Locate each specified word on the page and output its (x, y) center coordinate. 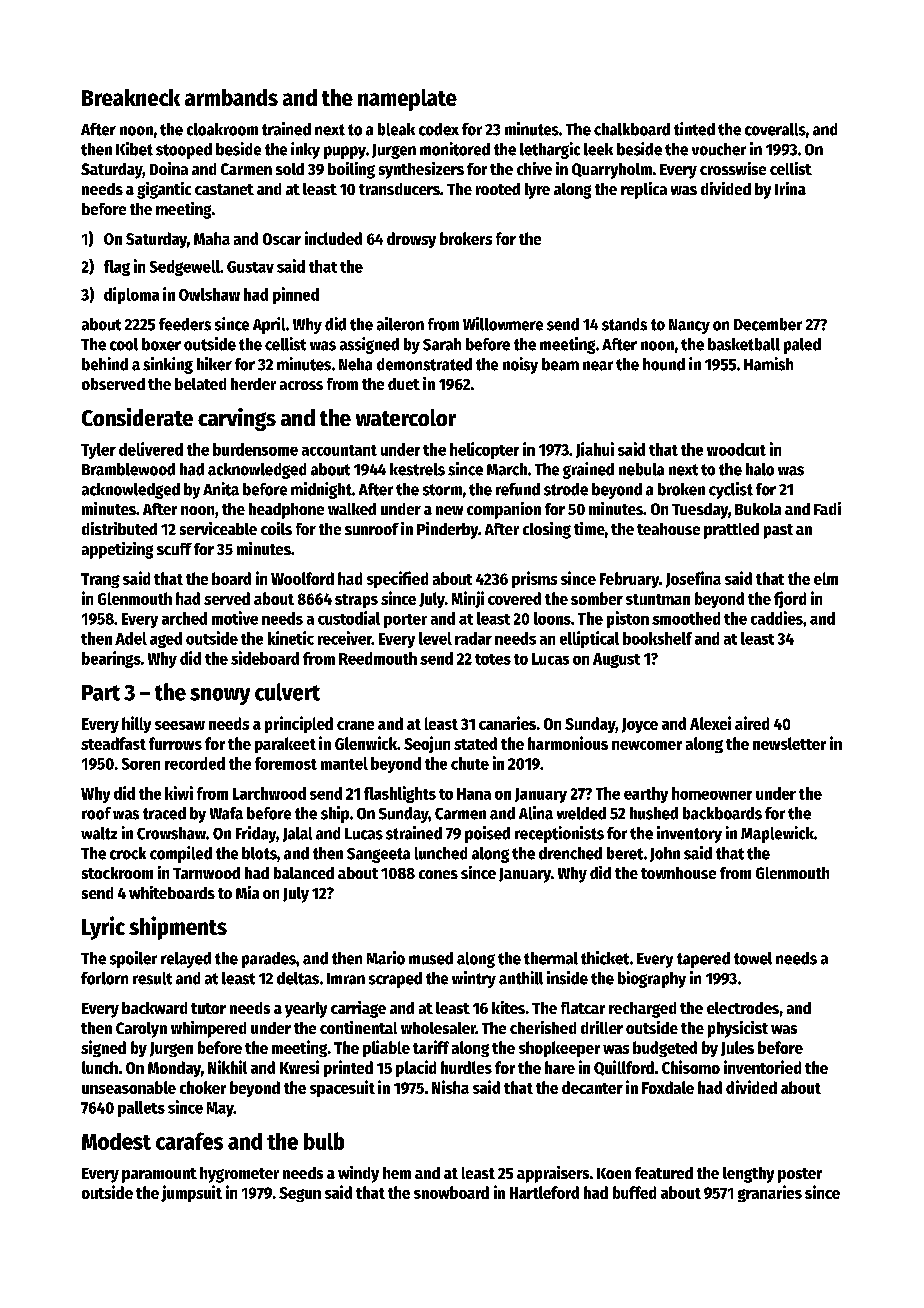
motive (235, 618)
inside (567, 978)
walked (352, 509)
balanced (304, 873)
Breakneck (131, 97)
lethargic (550, 150)
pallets (141, 1109)
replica (644, 190)
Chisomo (691, 1067)
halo (760, 469)
